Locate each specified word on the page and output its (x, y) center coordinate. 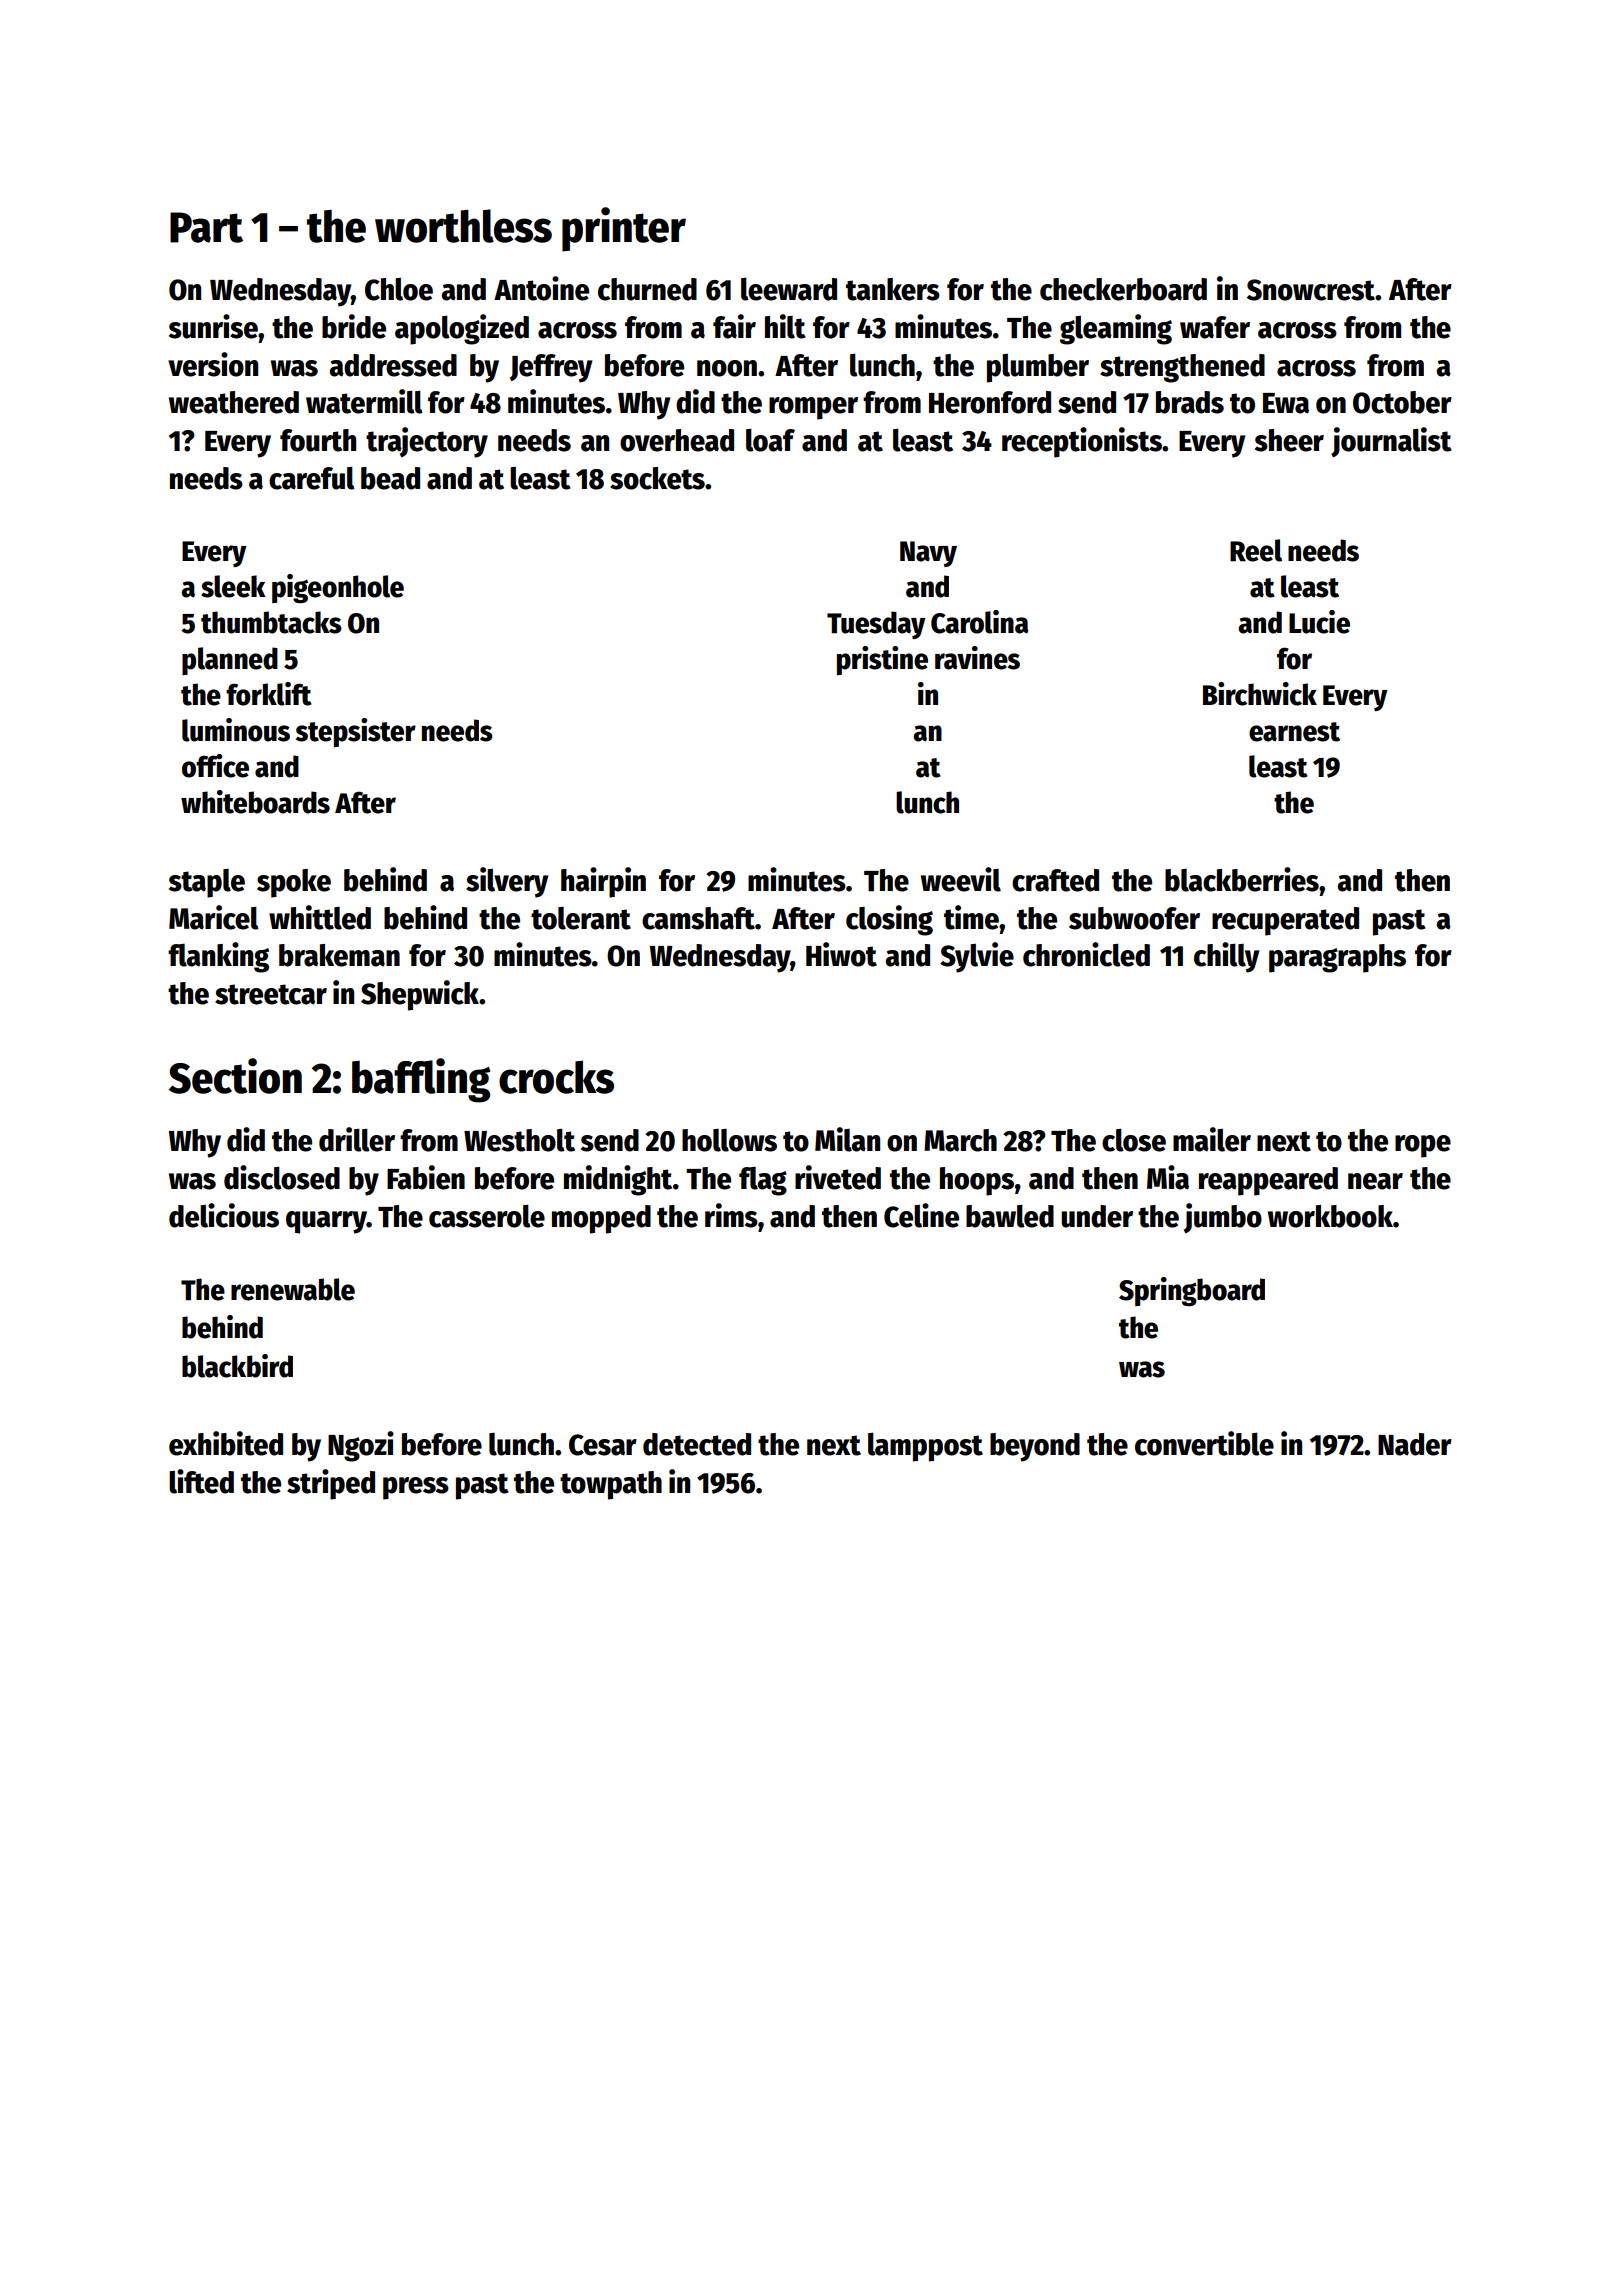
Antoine (541, 288)
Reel (1256, 550)
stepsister (356, 732)
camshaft (698, 918)
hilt (785, 326)
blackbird (237, 1366)
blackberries (1242, 879)
